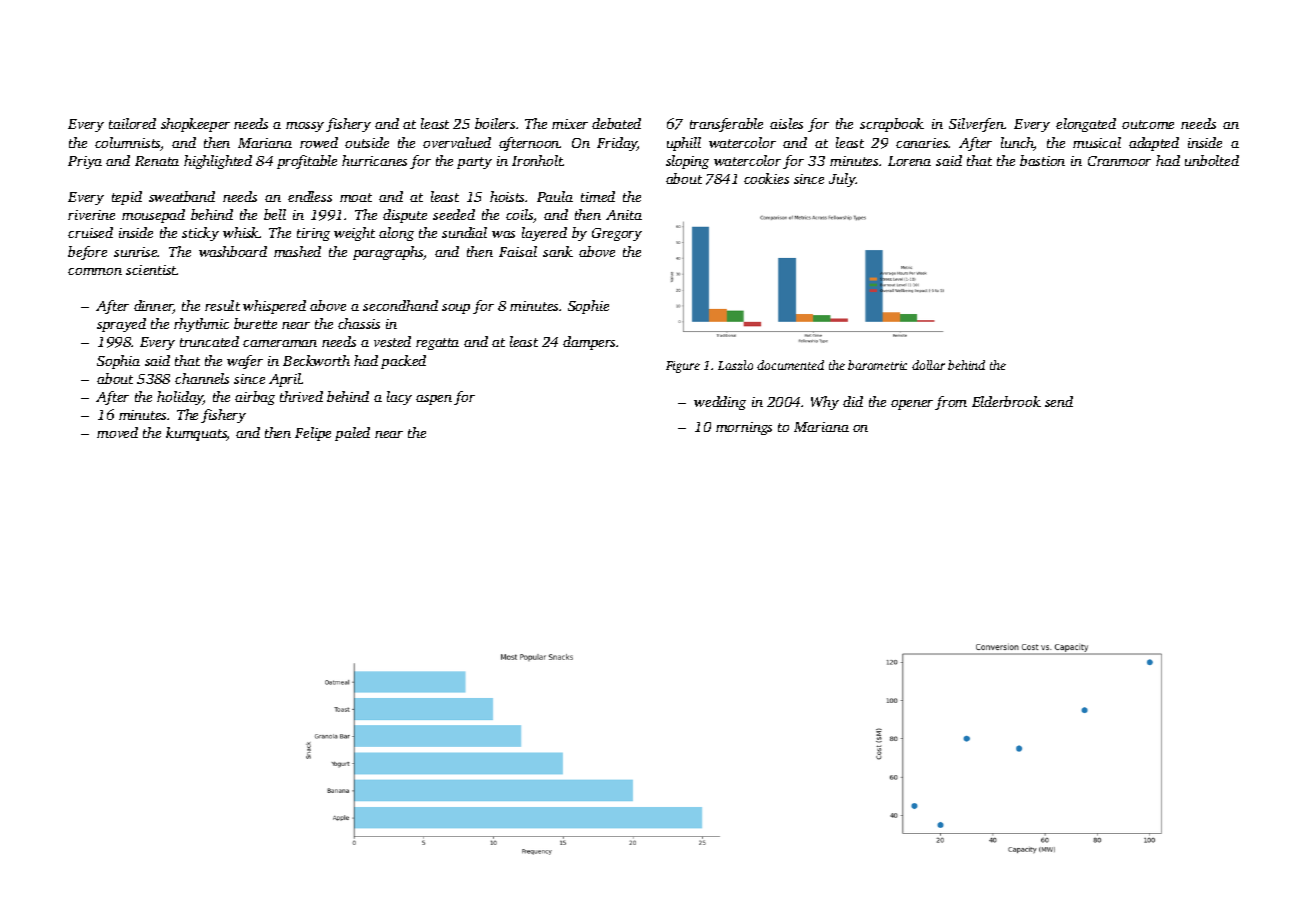 The image size is (1308, 924). Describe the element at coordinates (1212, 160) in the image. I see `unbolted` at that location.
